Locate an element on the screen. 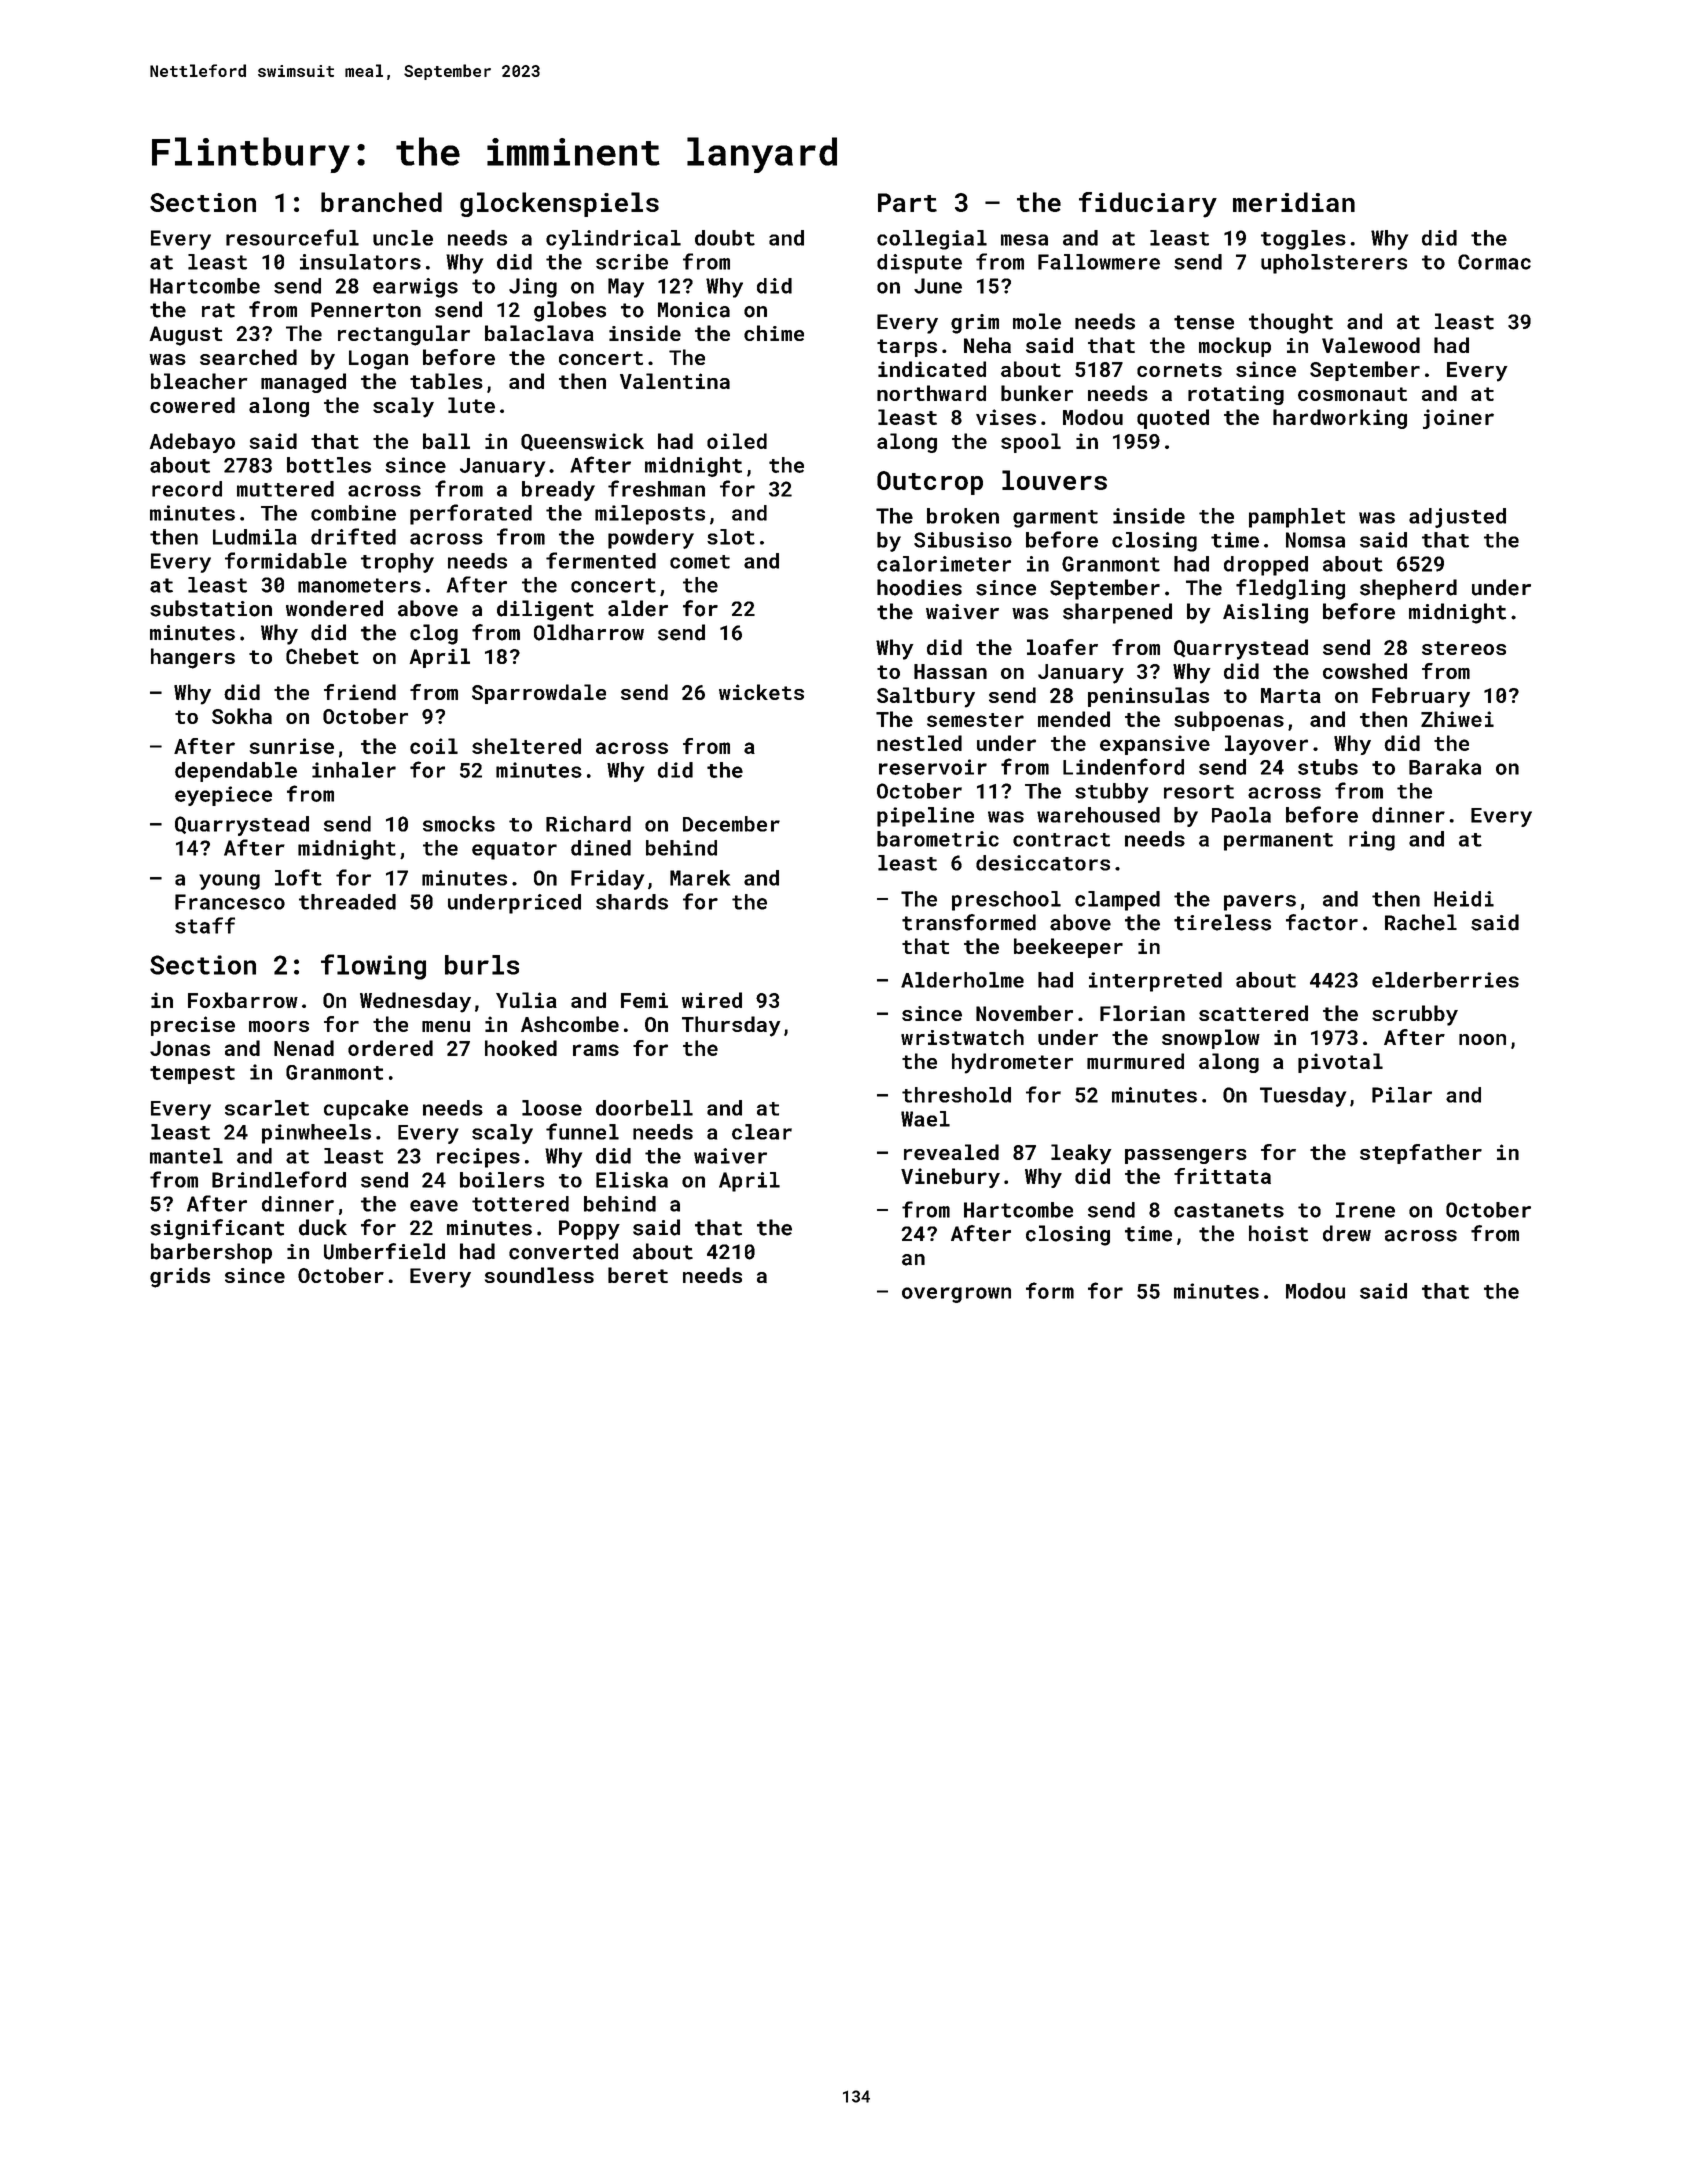 The height and width of the screenshot is (2178, 1683). joiner is located at coordinates (1458, 419).
